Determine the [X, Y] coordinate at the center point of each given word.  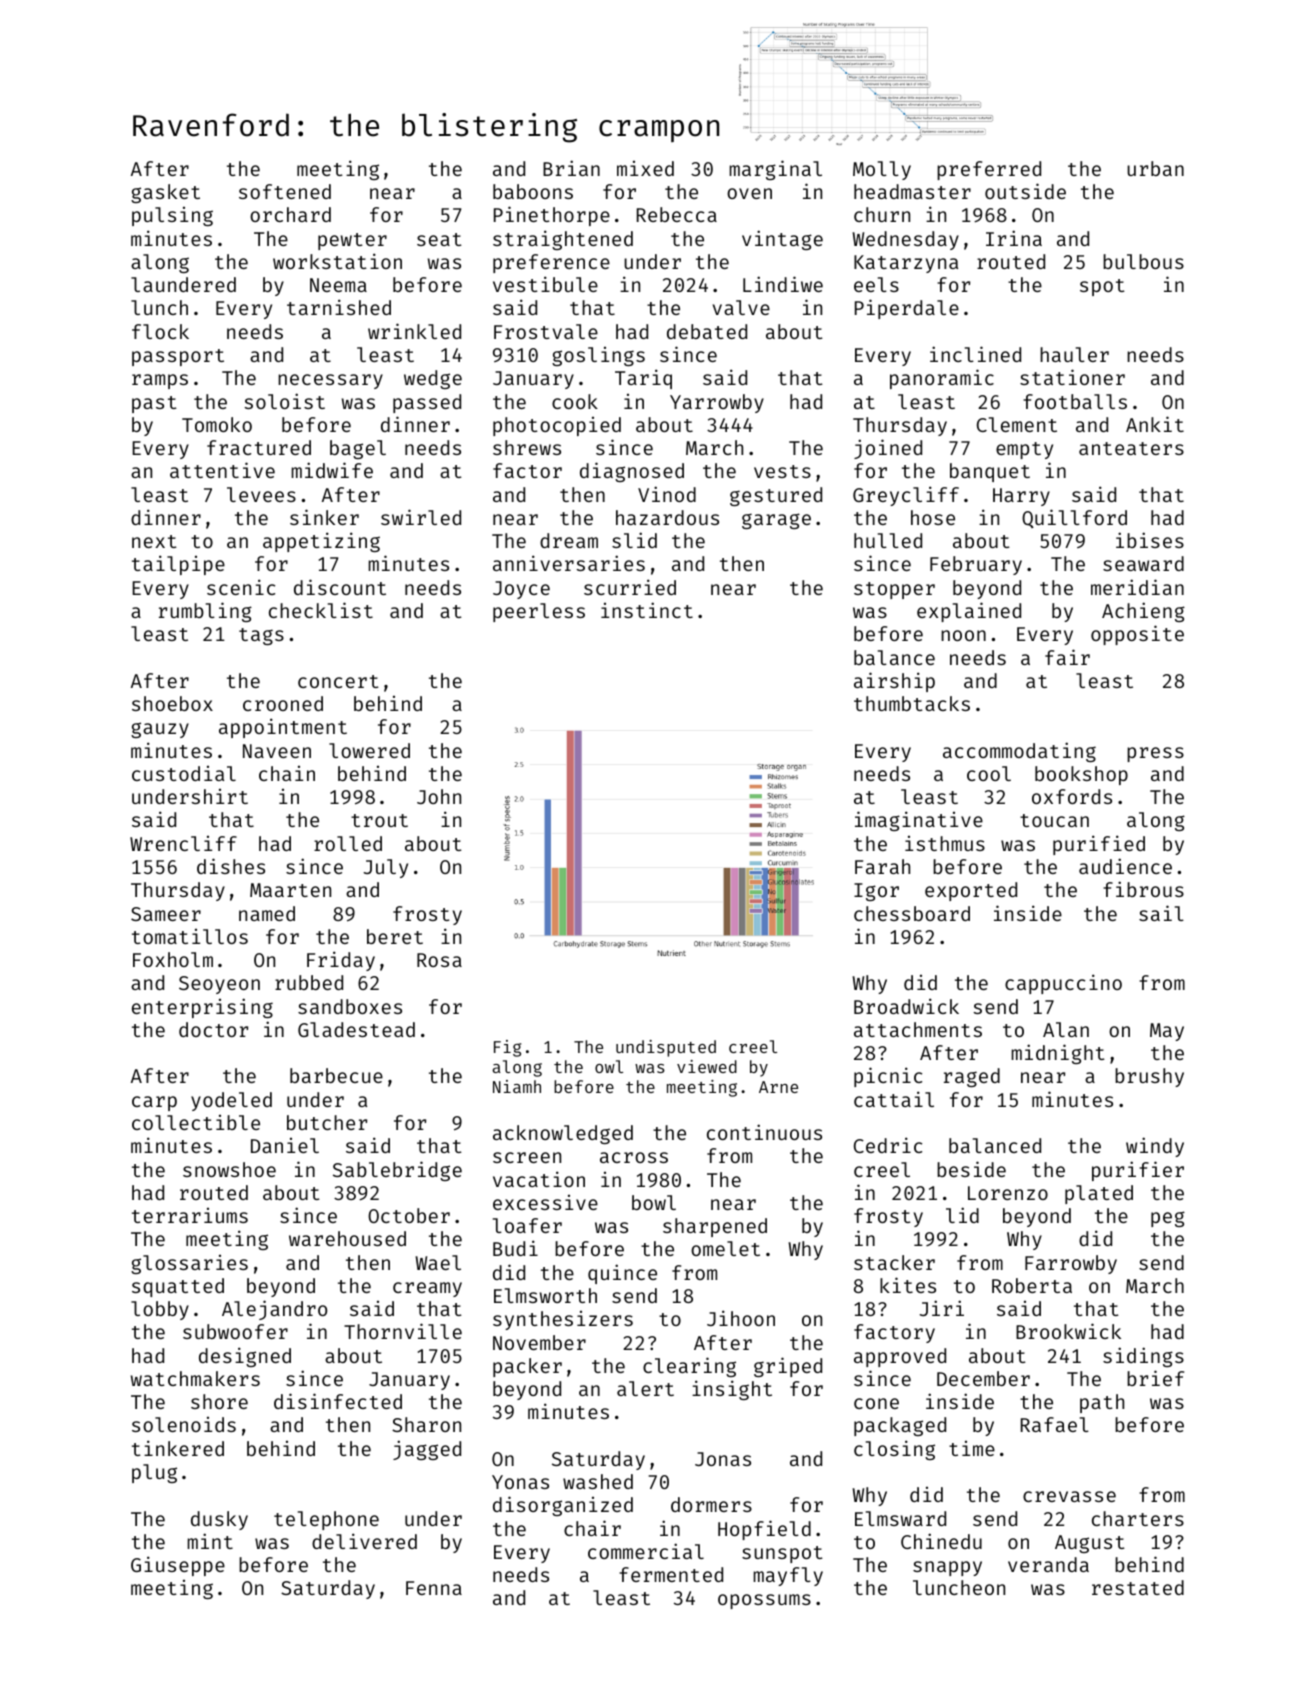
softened [285, 191]
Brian [571, 168]
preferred [989, 170]
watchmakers [195, 1378]
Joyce [521, 590]
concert [338, 681]
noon [963, 635]
